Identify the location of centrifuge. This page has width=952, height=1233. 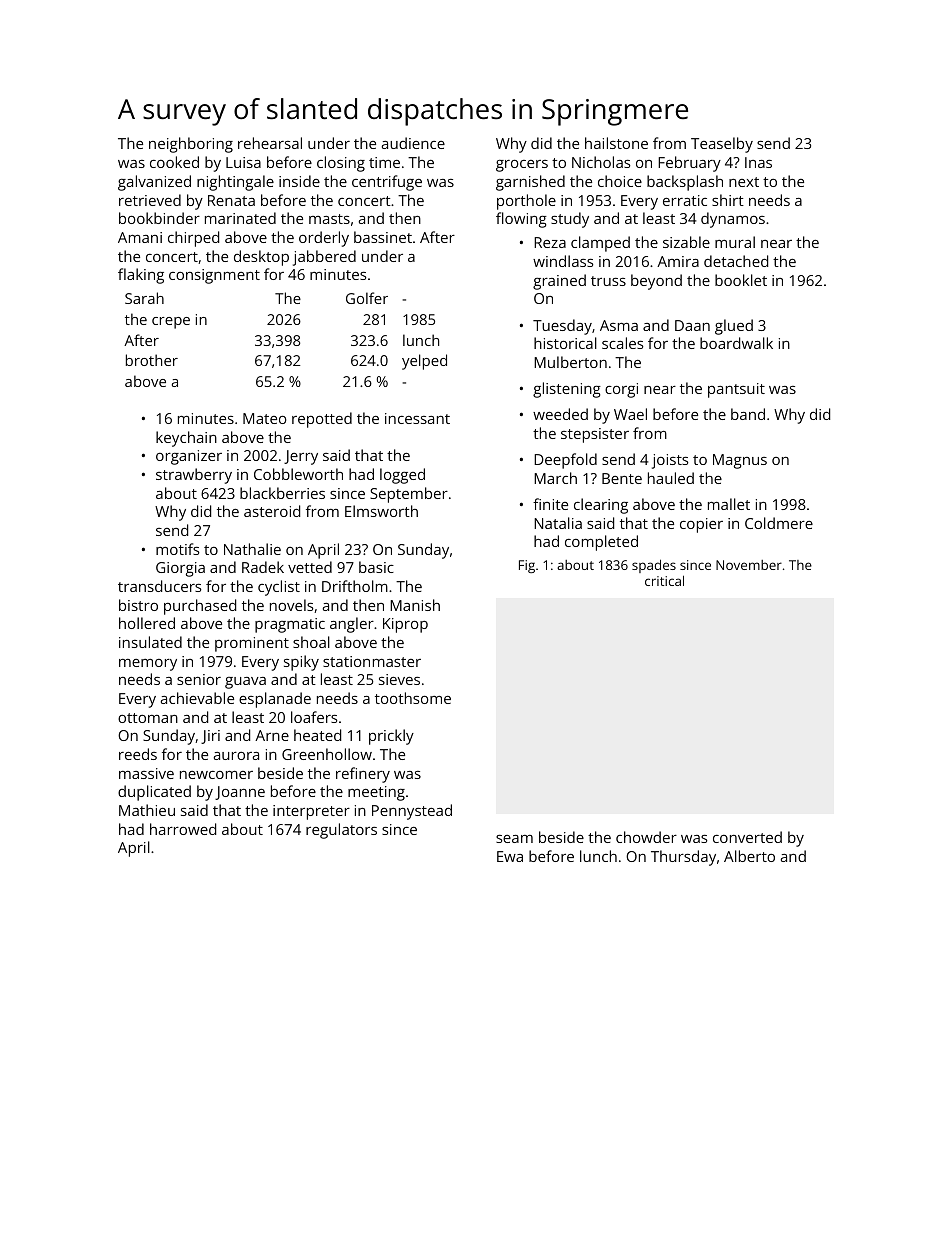
(387, 183).
